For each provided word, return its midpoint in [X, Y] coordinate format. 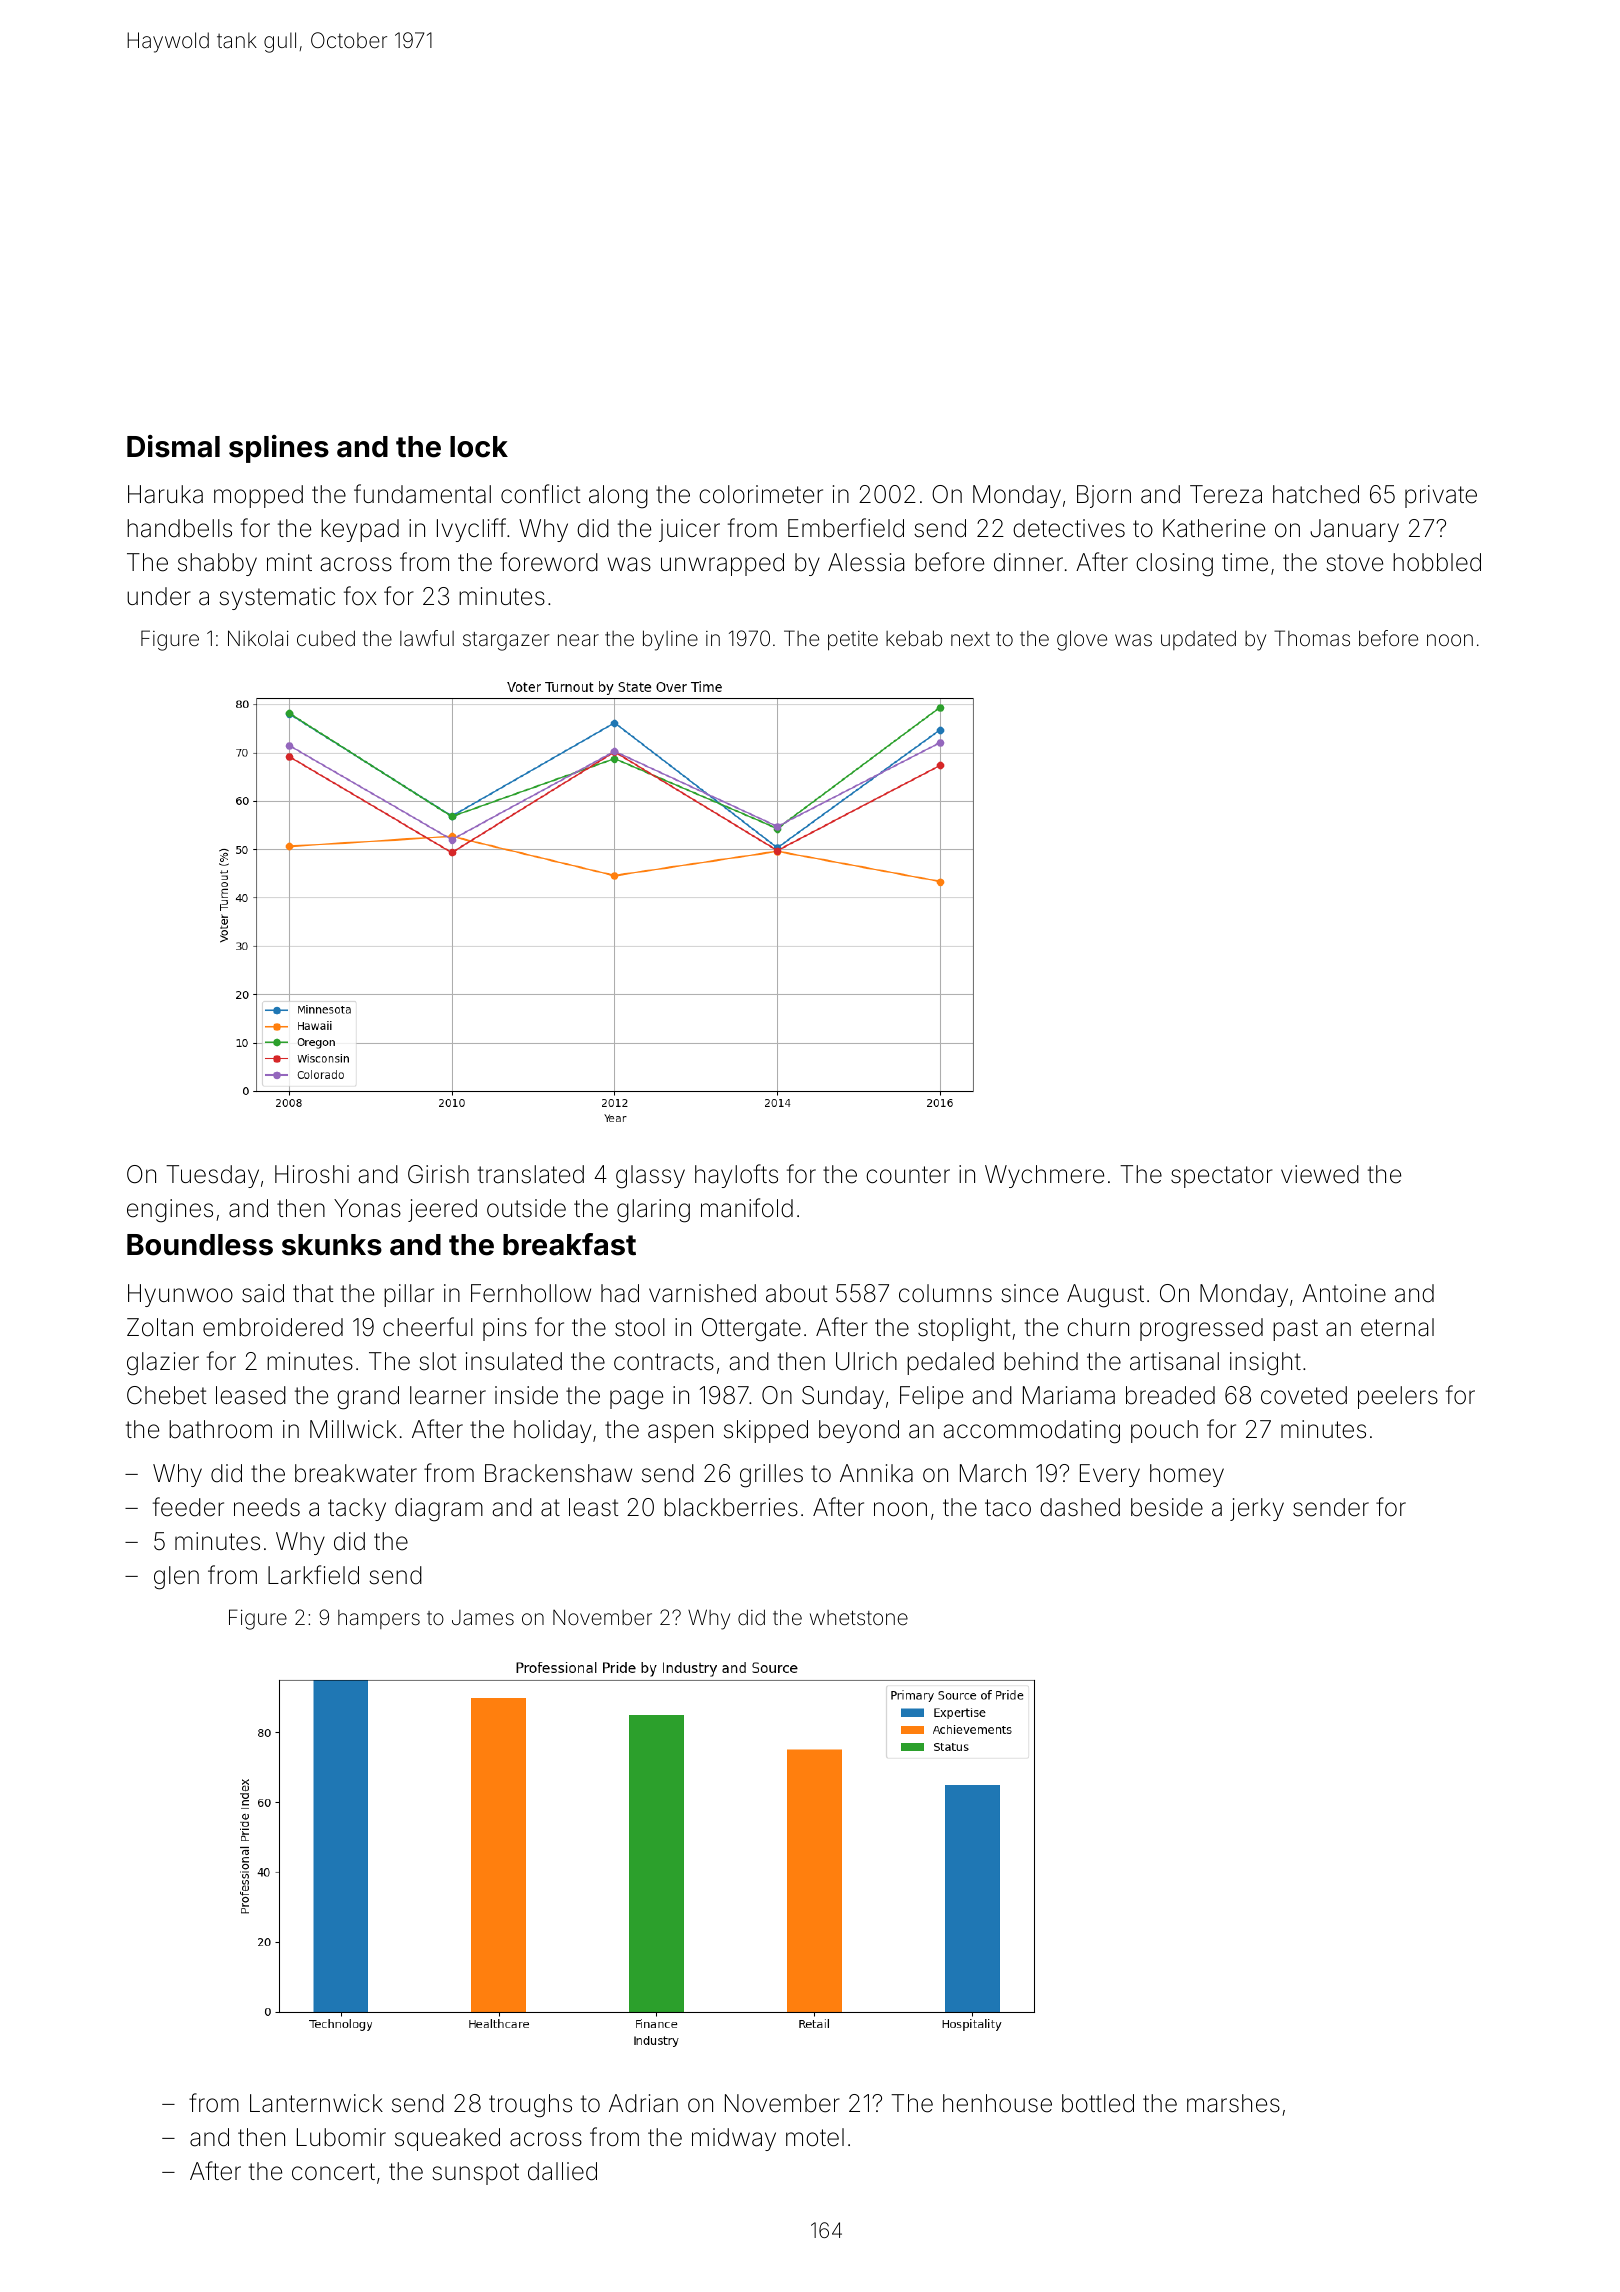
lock [479, 447]
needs [267, 1507]
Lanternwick [316, 2103]
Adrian [643, 2103]
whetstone [859, 1617]
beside [1167, 1507]
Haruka [165, 494]
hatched [1316, 494]
